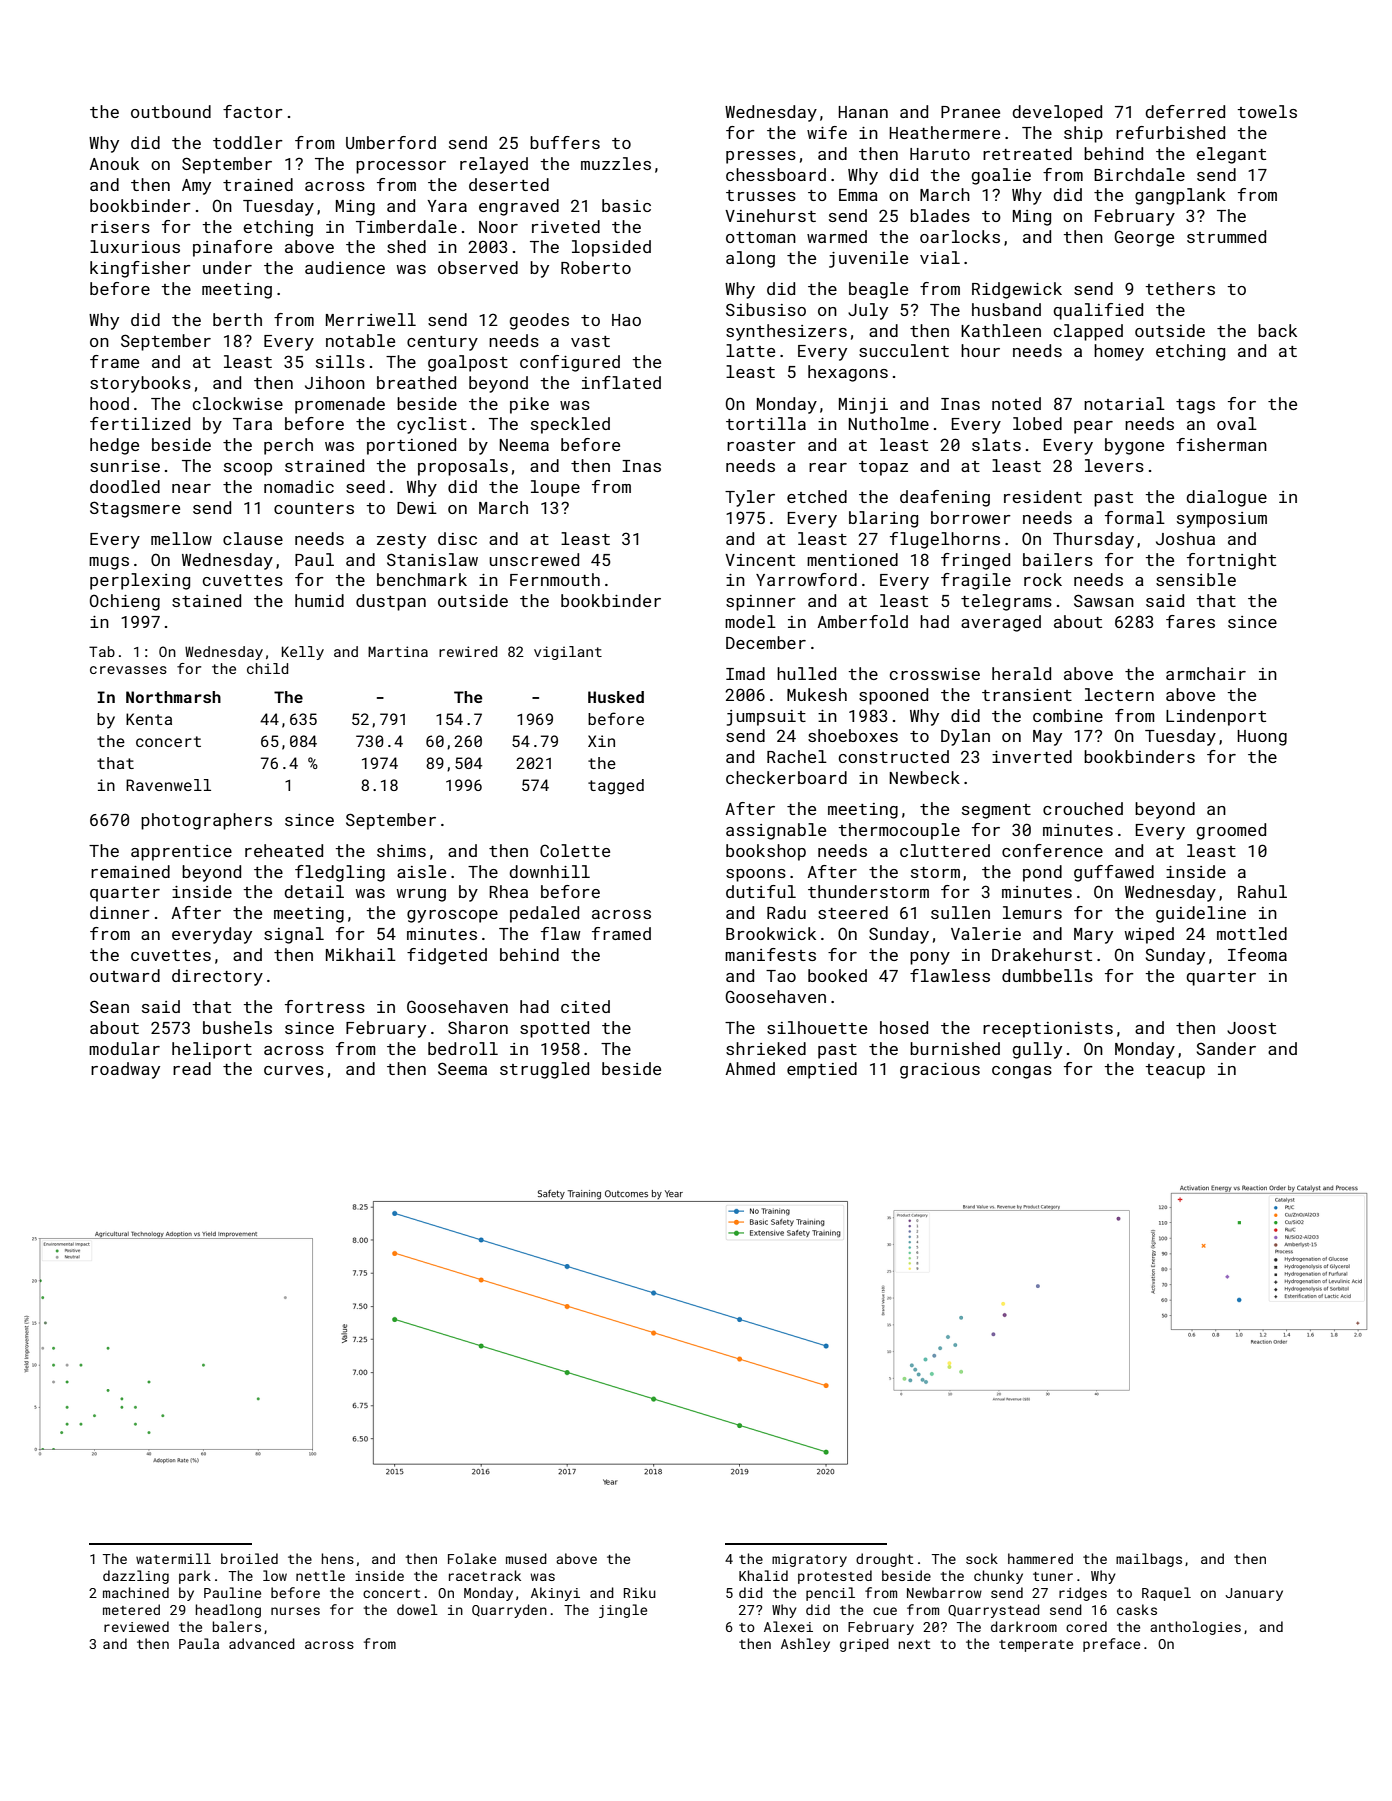 The image size is (1392, 1801). I want to click on oval, so click(1237, 423).
